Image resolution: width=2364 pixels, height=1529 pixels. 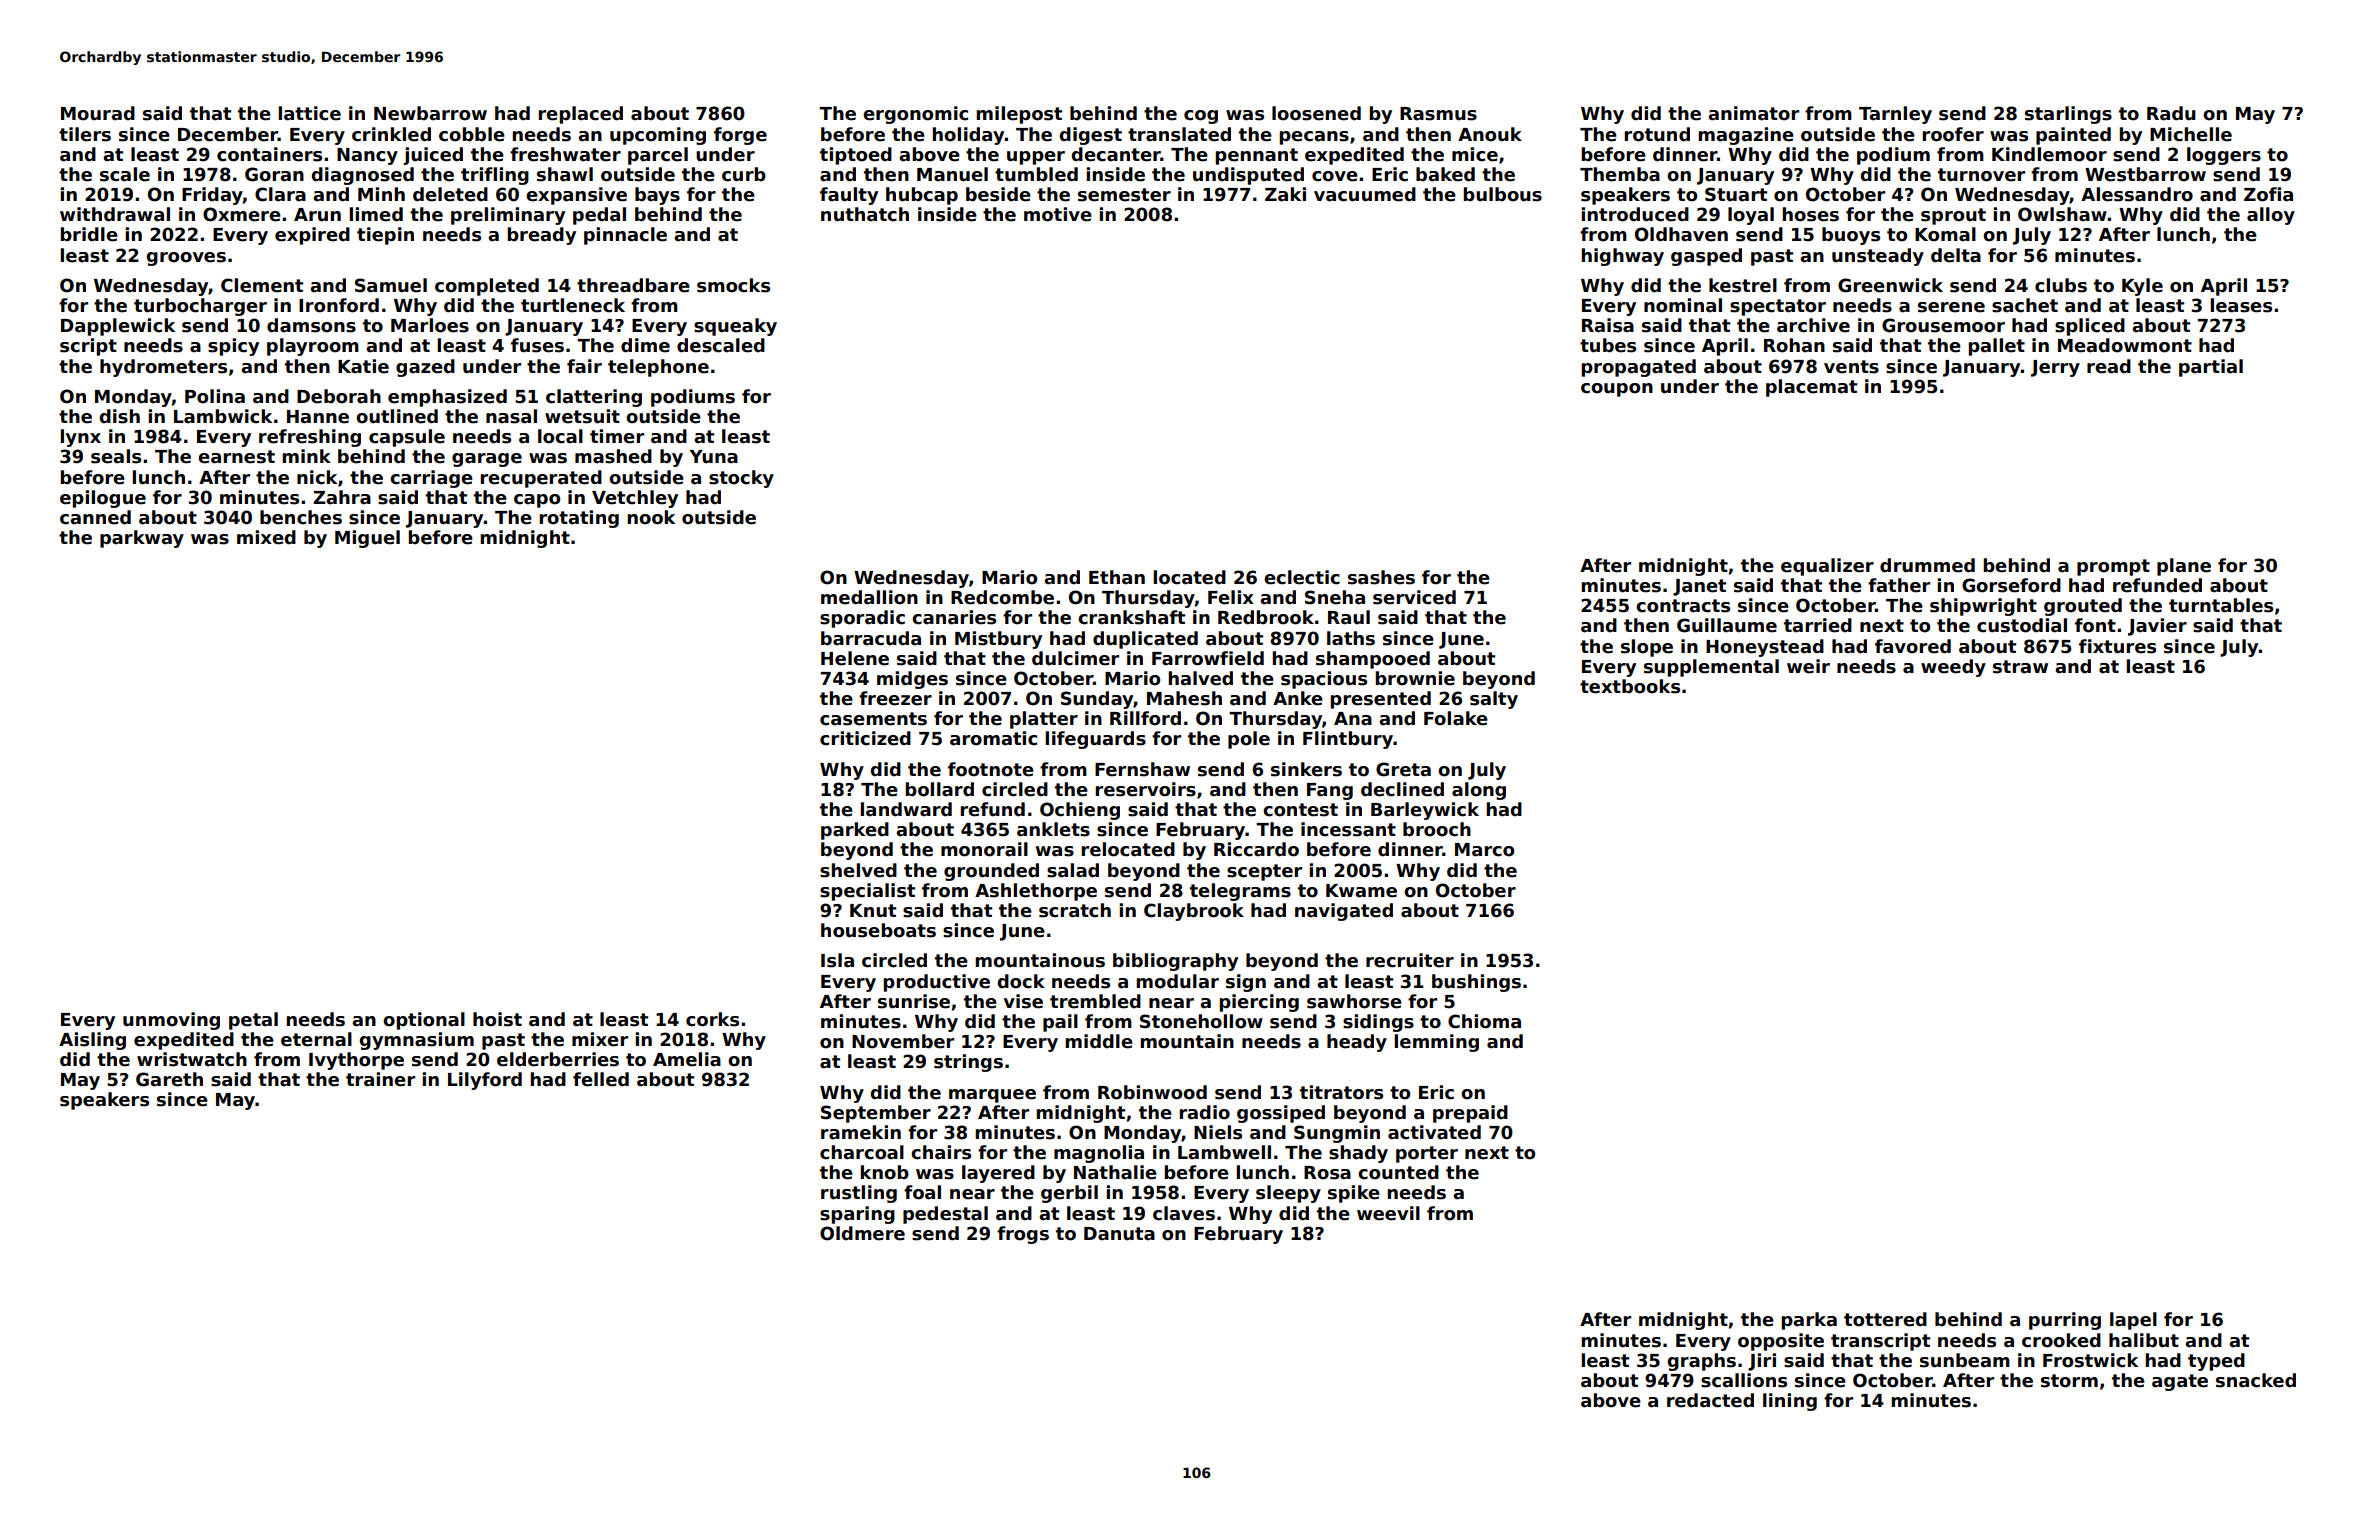 I want to click on Anouk, so click(x=1490, y=134).
